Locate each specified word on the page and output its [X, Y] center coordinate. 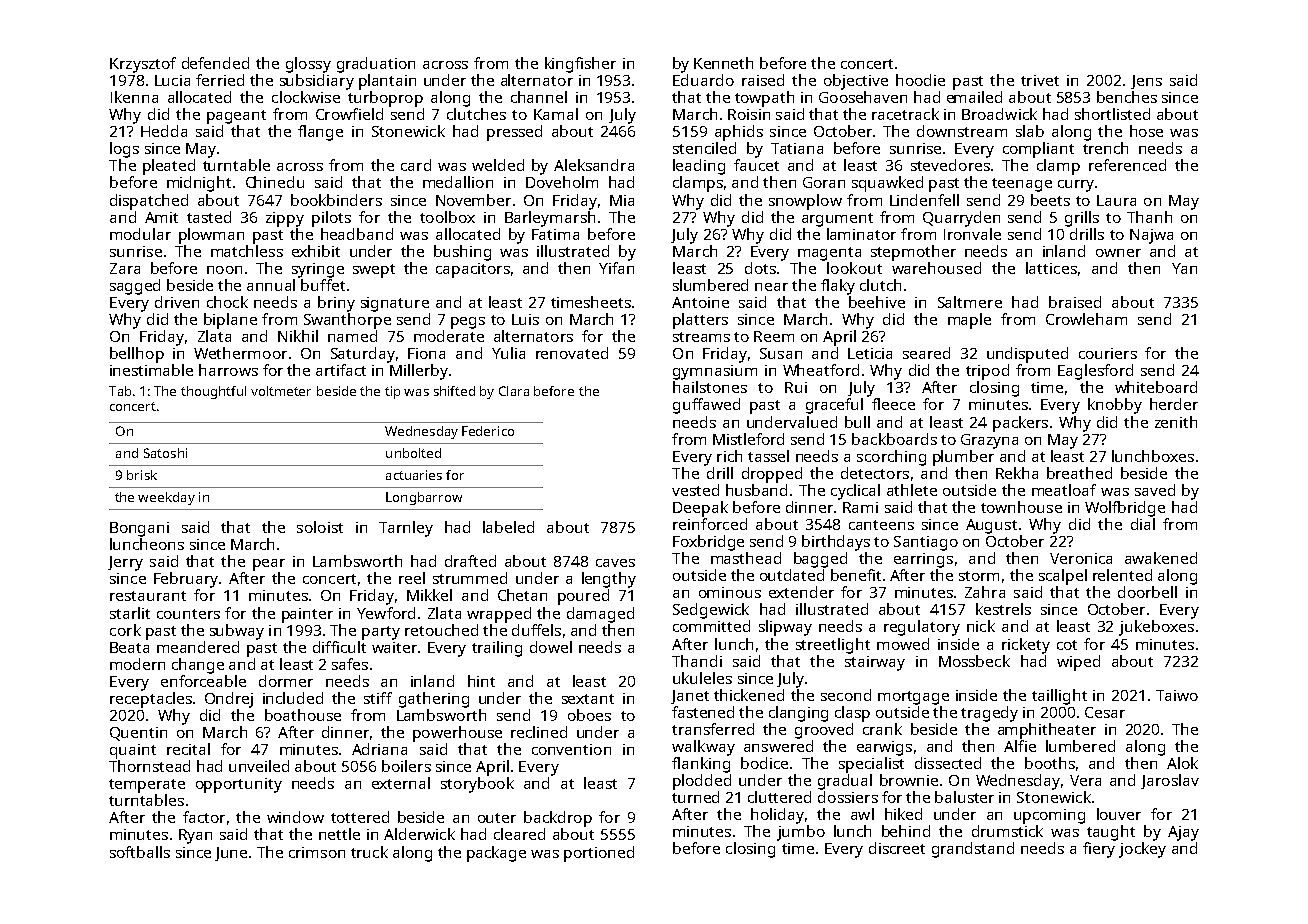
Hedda [164, 131]
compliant [1038, 150]
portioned [599, 854]
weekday [166, 498]
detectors [875, 473]
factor [204, 817]
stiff [378, 698]
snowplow [805, 202]
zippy [285, 219]
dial [1143, 524]
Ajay [1183, 833]
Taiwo [1177, 695]
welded [498, 165]
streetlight [833, 646]
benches [1127, 97]
